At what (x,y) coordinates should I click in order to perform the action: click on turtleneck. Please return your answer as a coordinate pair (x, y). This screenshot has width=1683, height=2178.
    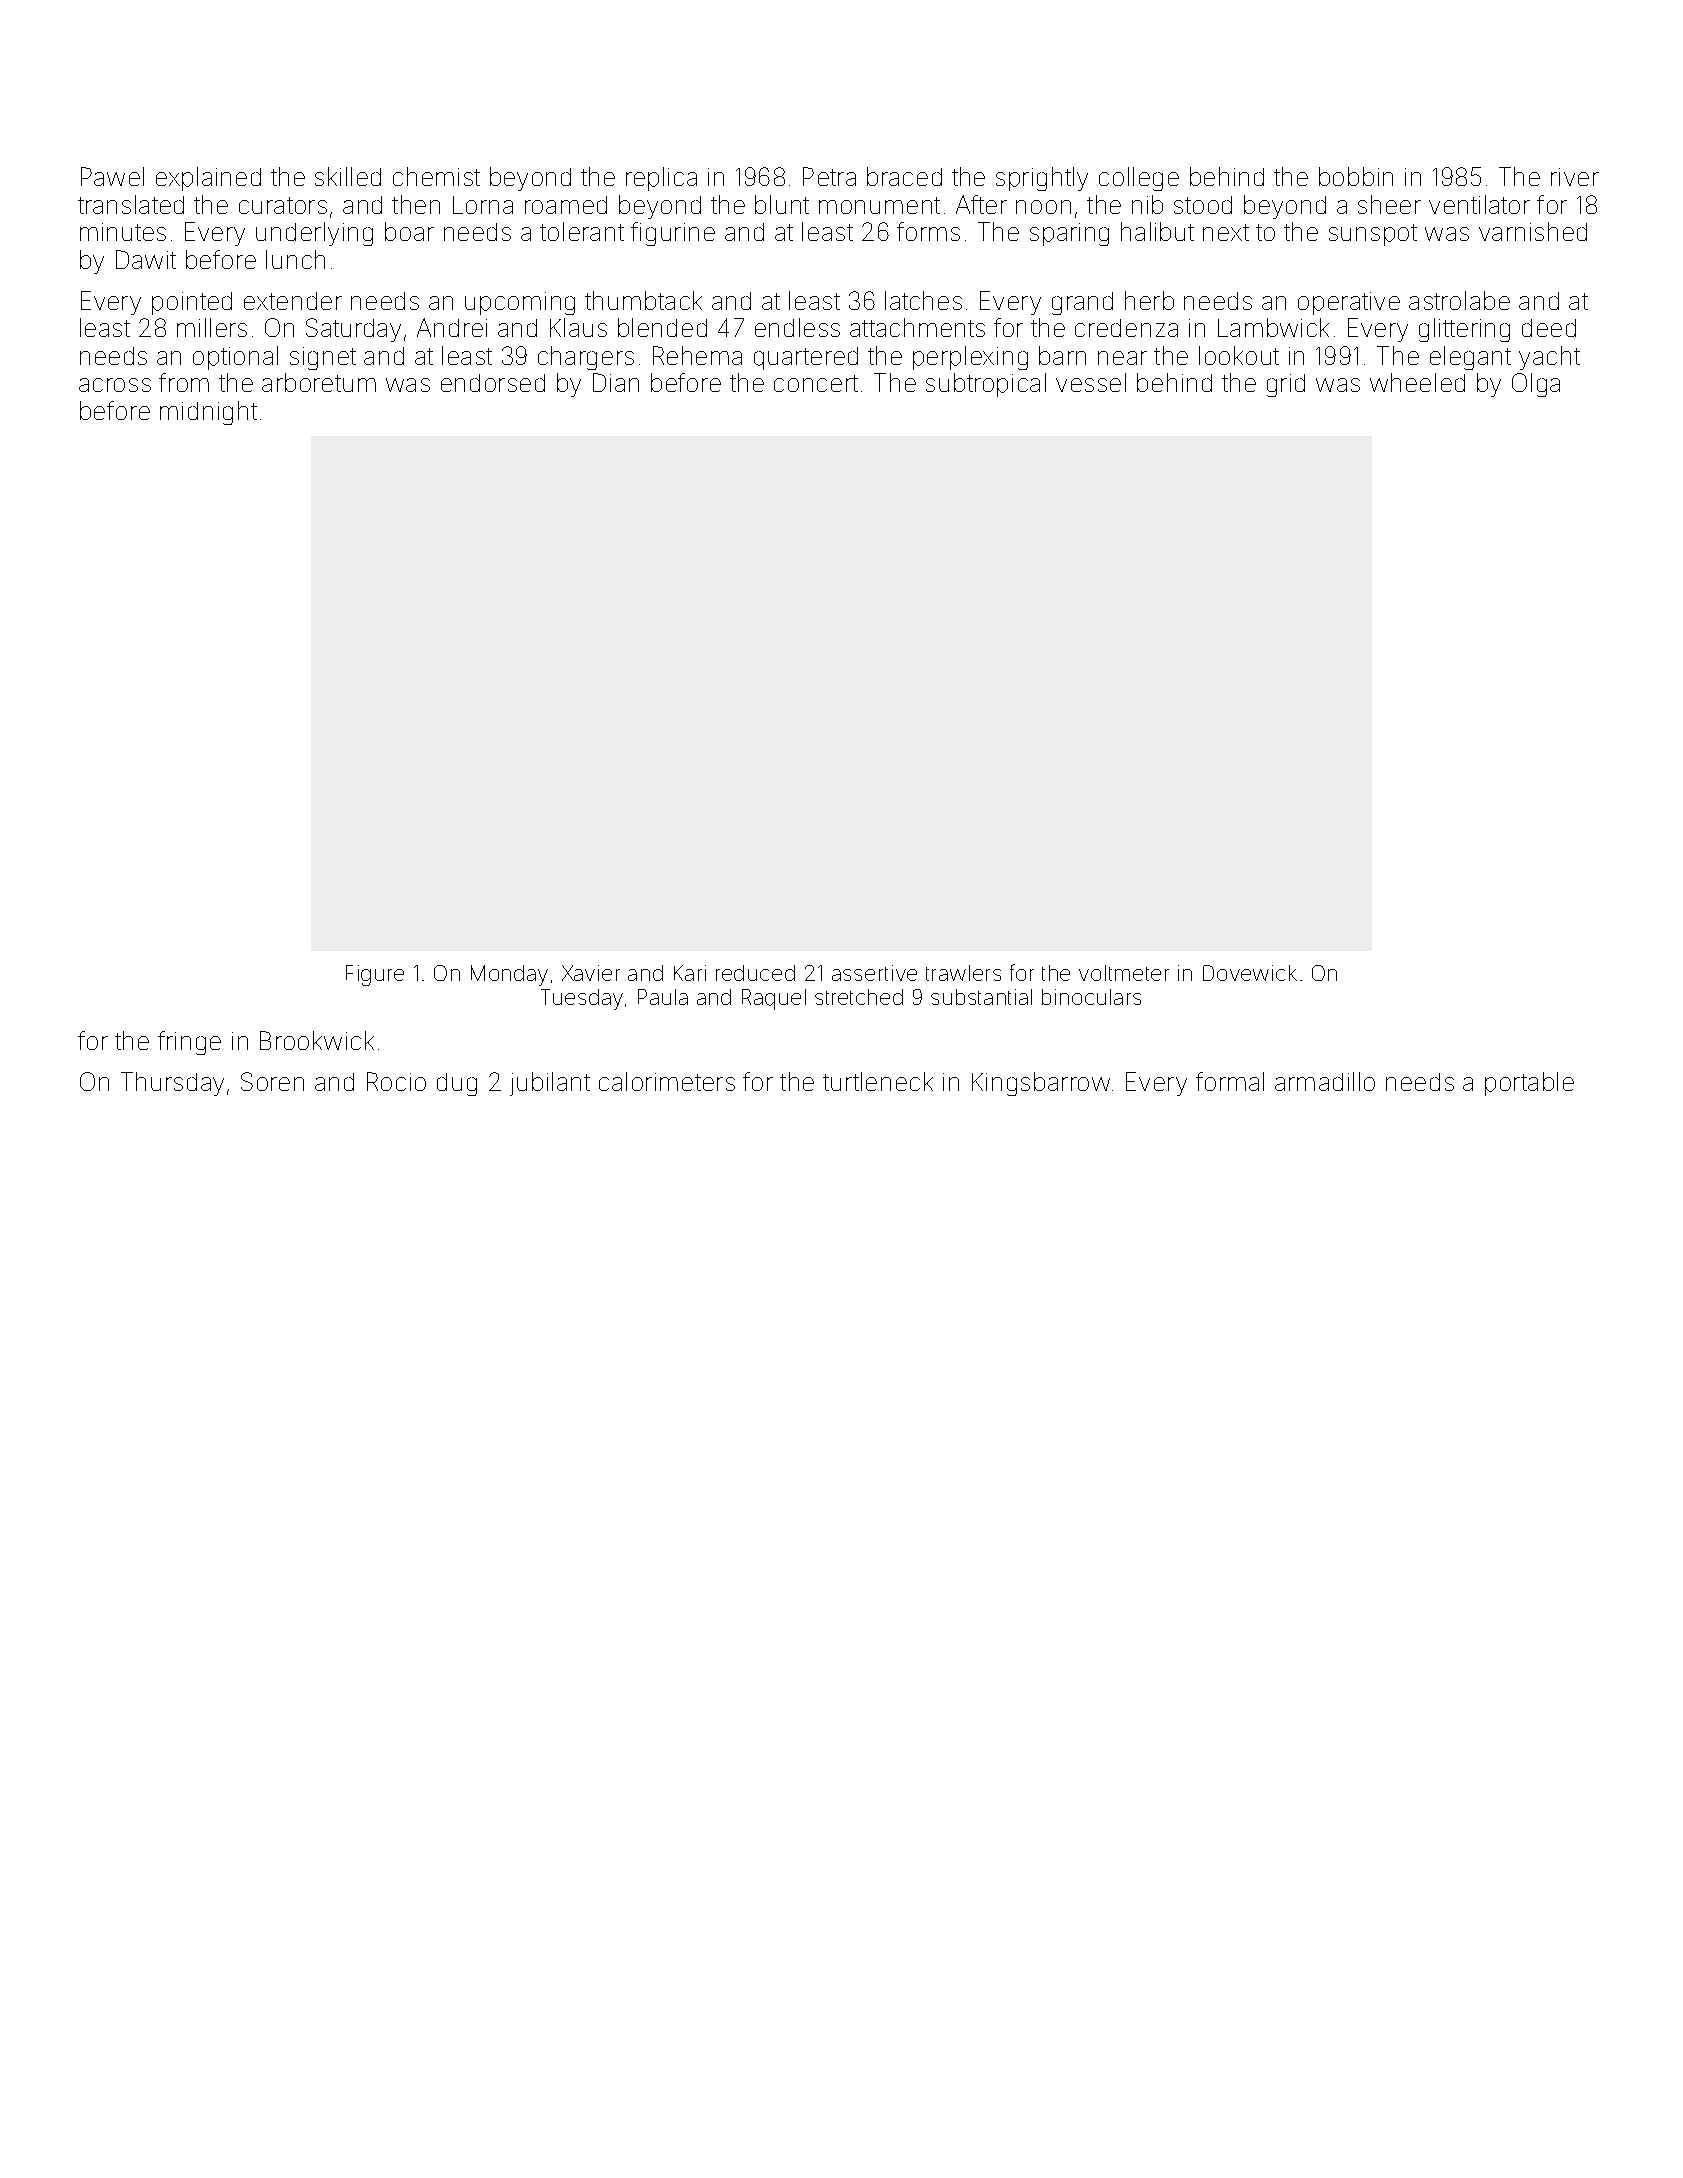
    Looking at the image, I should click on (878, 1081).
